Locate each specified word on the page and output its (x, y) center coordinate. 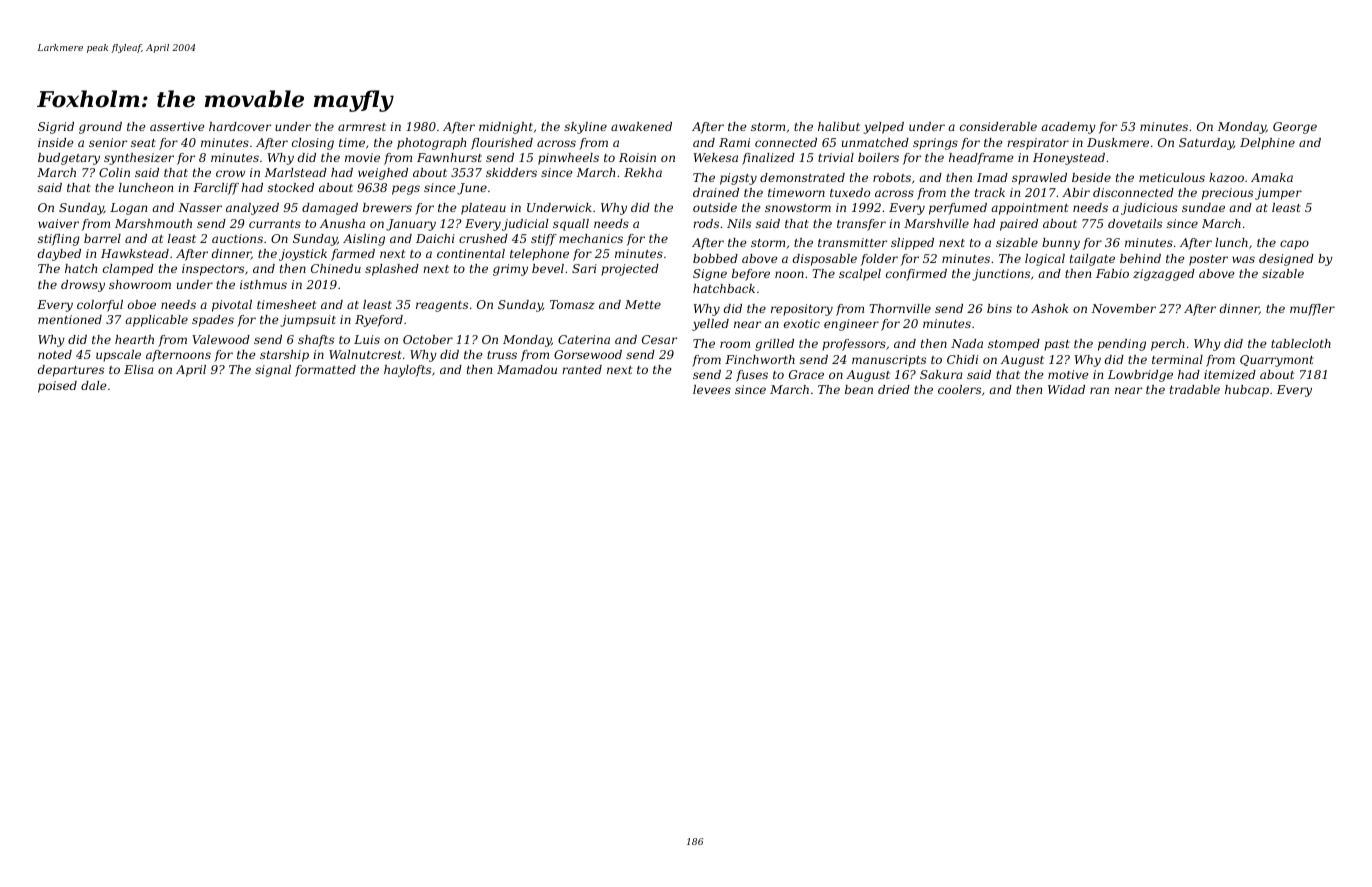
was (1243, 259)
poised (57, 387)
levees (712, 389)
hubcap (1247, 391)
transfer (861, 225)
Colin (114, 172)
